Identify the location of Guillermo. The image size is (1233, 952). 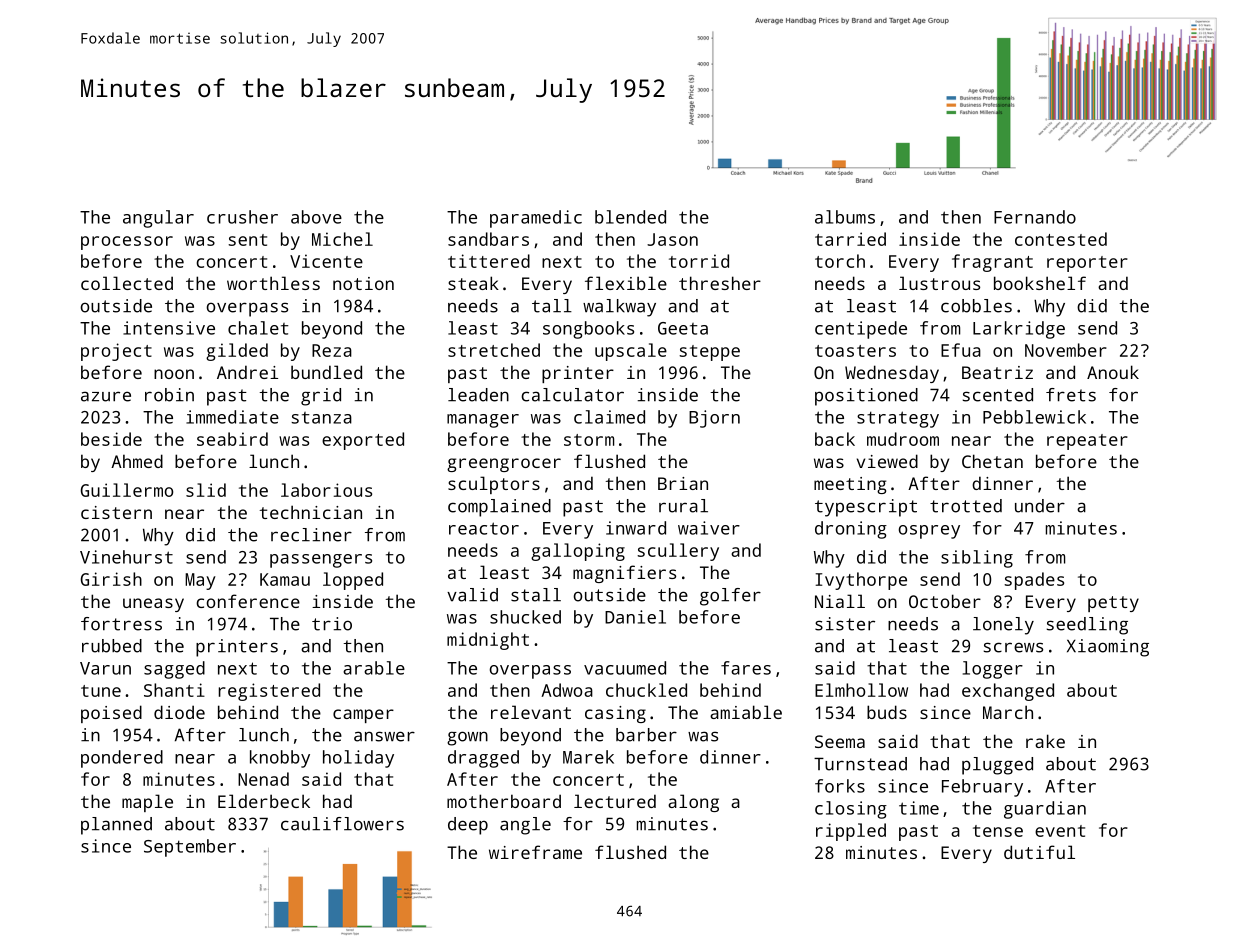
(127, 490).
